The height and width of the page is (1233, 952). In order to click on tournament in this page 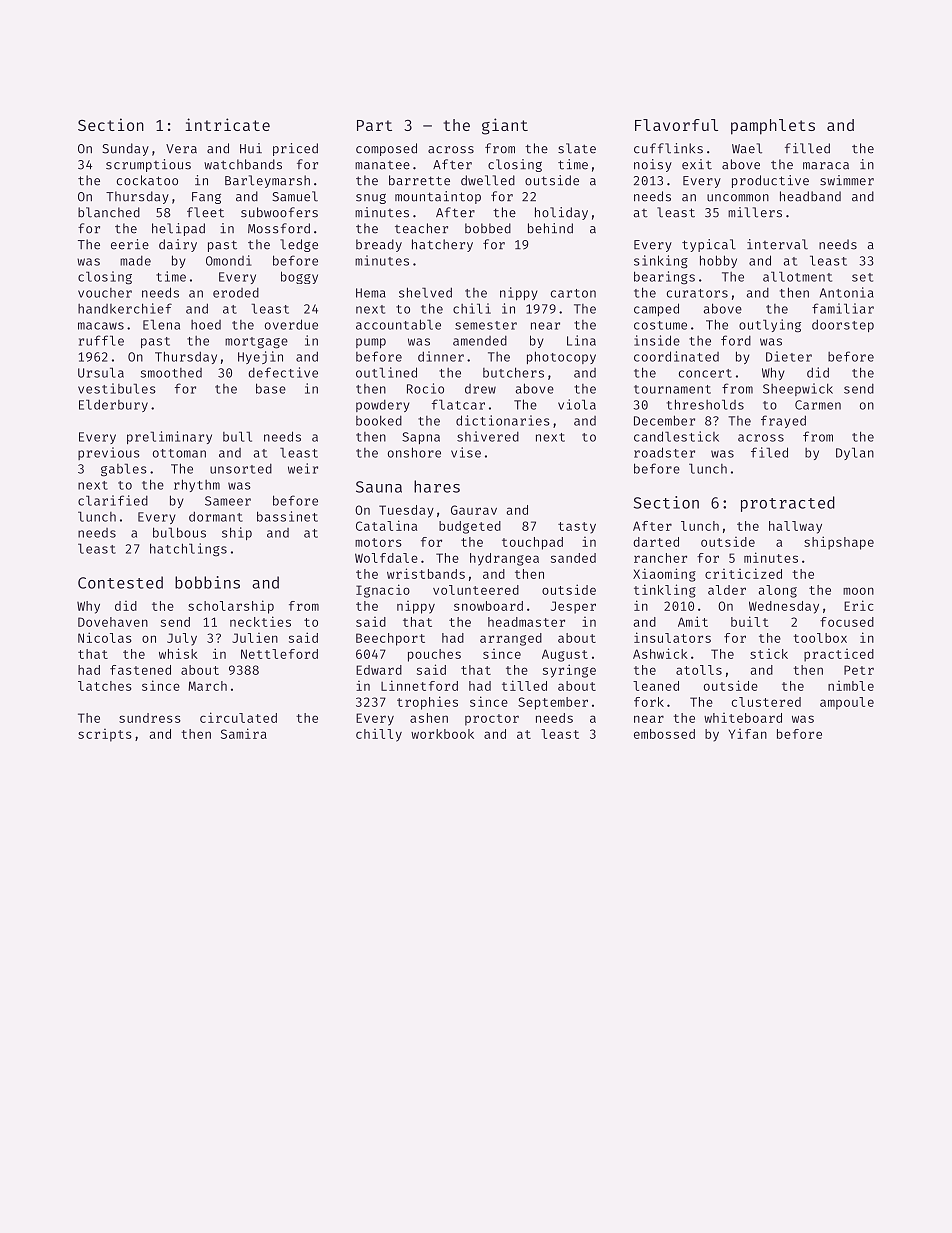, I will do `click(672, 389)`.
